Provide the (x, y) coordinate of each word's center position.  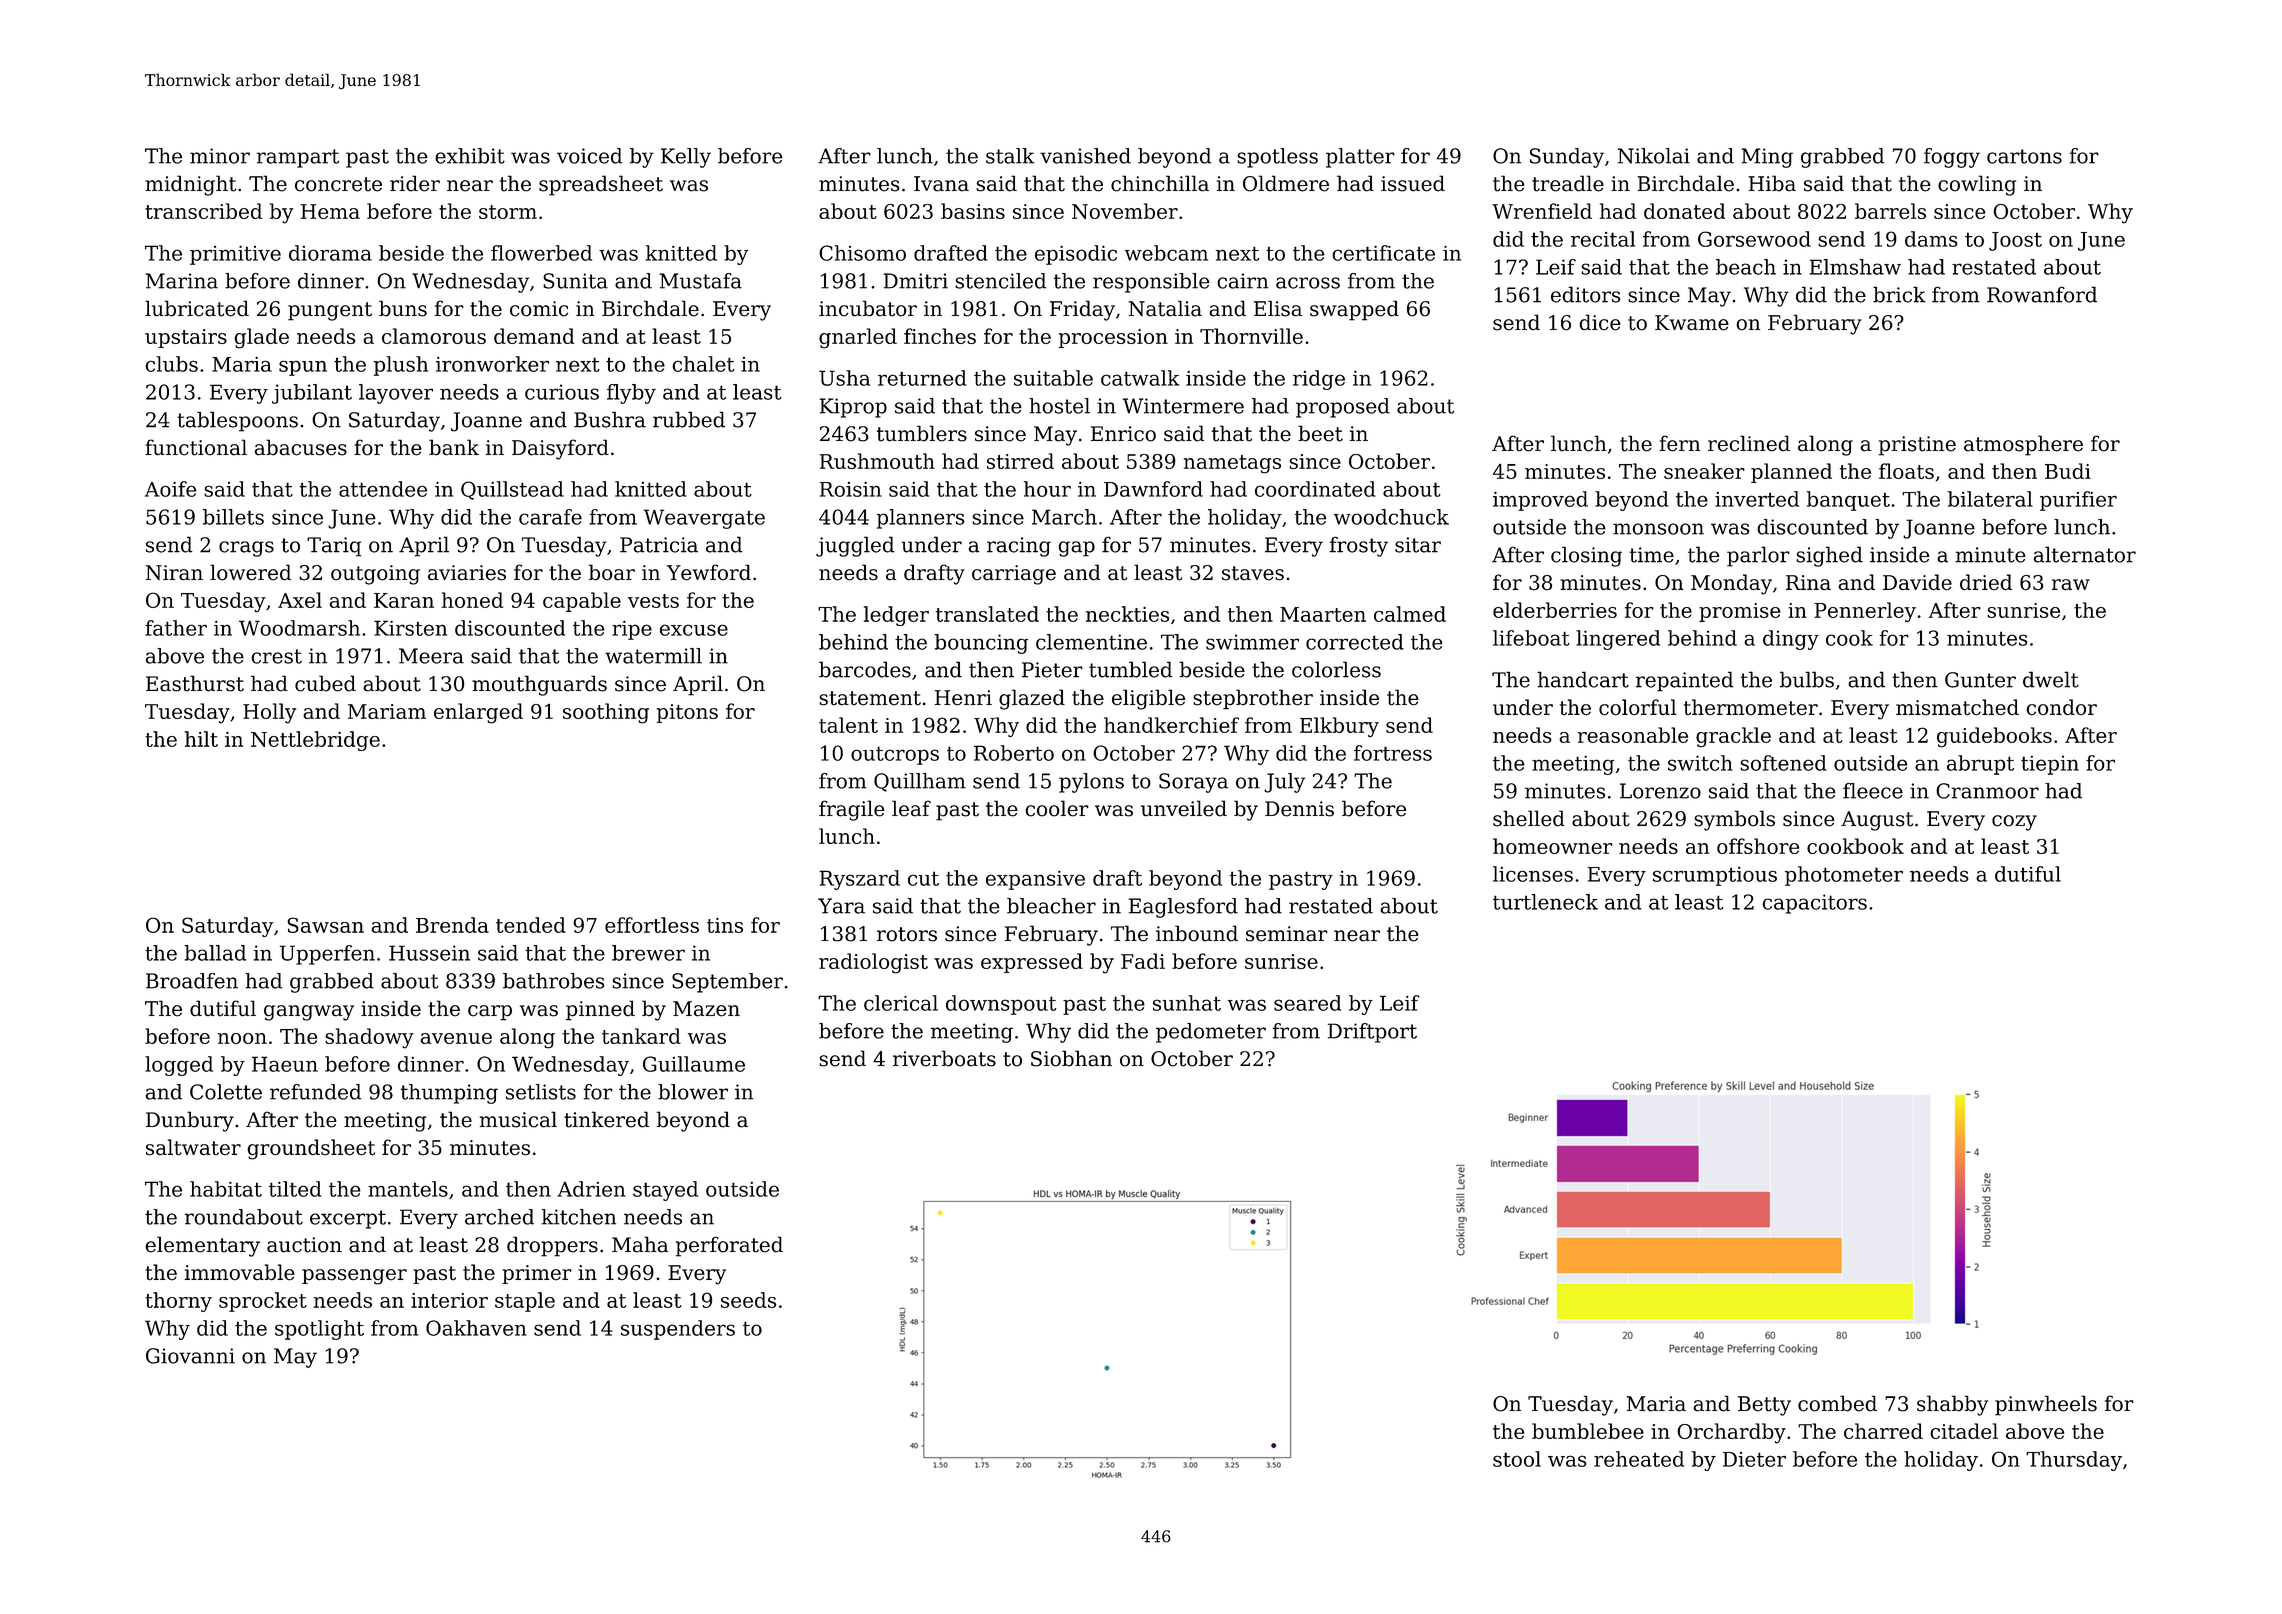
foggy (1952, 158)
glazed (1032, 699)
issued (1413, 183)
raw (2071, 585)
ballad (215, 953)
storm (508, 212)
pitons (687, 713)
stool (1517, 1459)
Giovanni (190, 1356)
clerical (901, 1003)
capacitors (1814, 904)
